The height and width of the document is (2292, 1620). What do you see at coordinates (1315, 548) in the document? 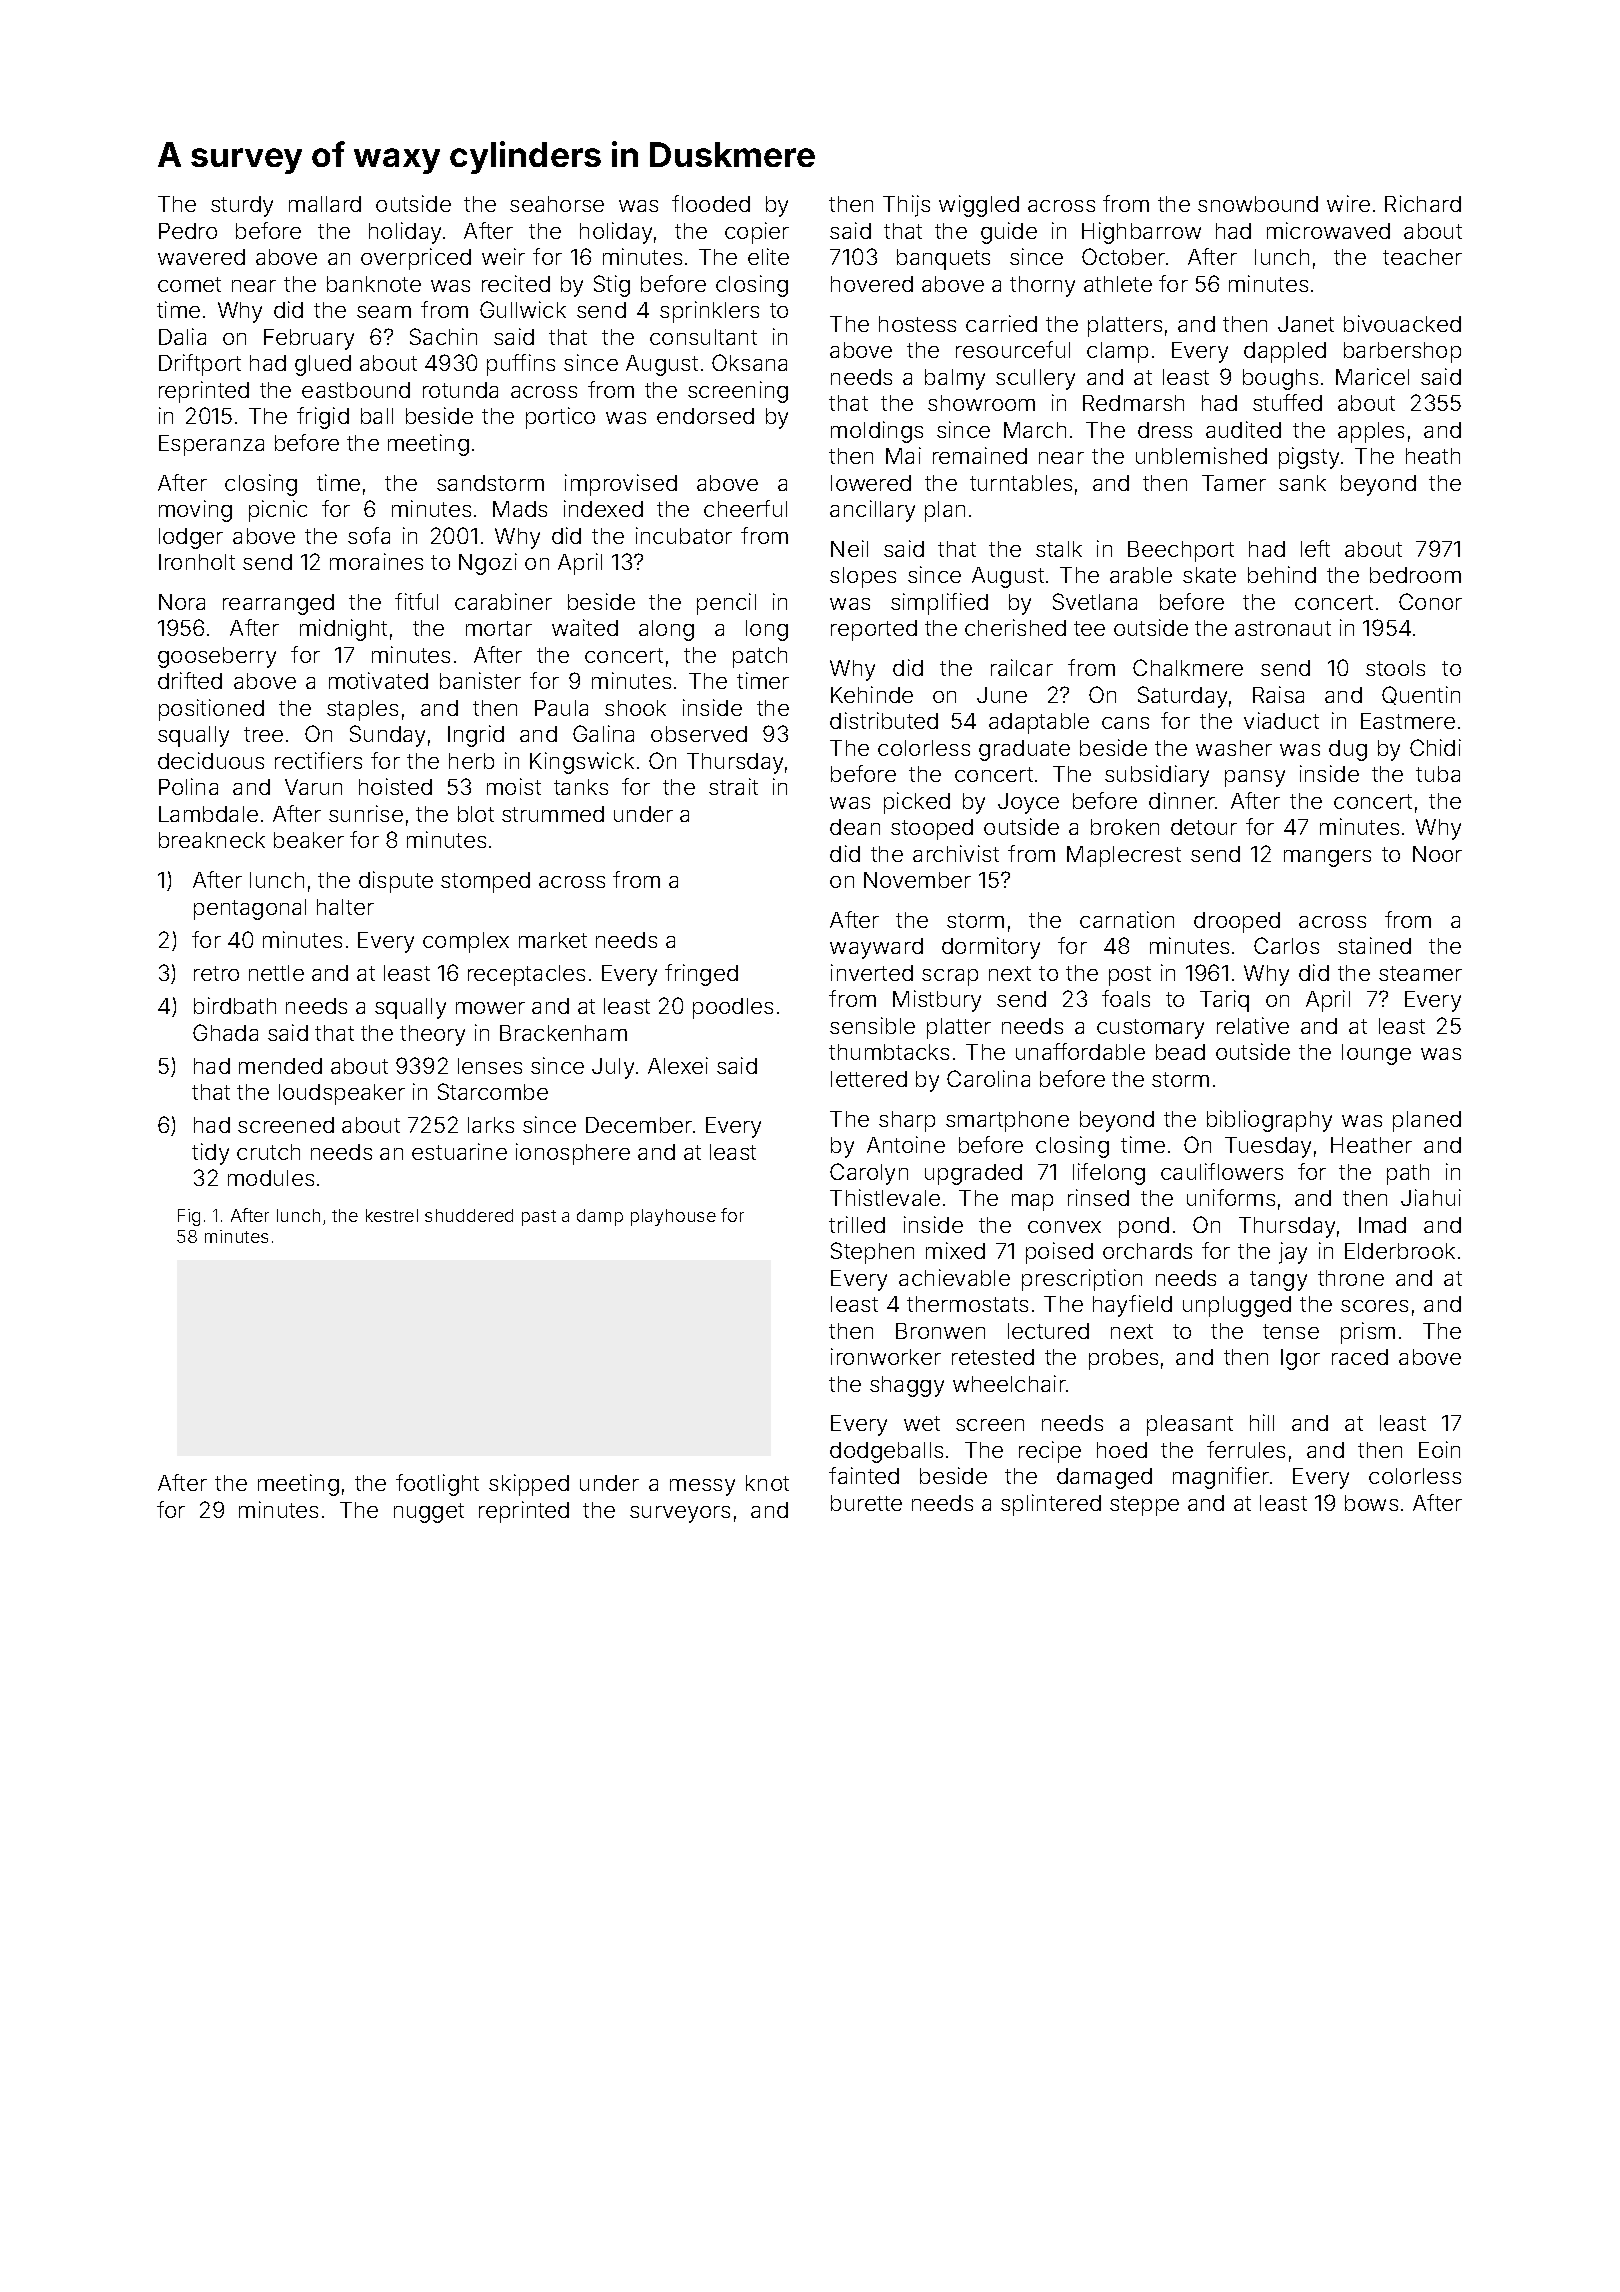
I see `left` at bounding box center [1315, 548].
